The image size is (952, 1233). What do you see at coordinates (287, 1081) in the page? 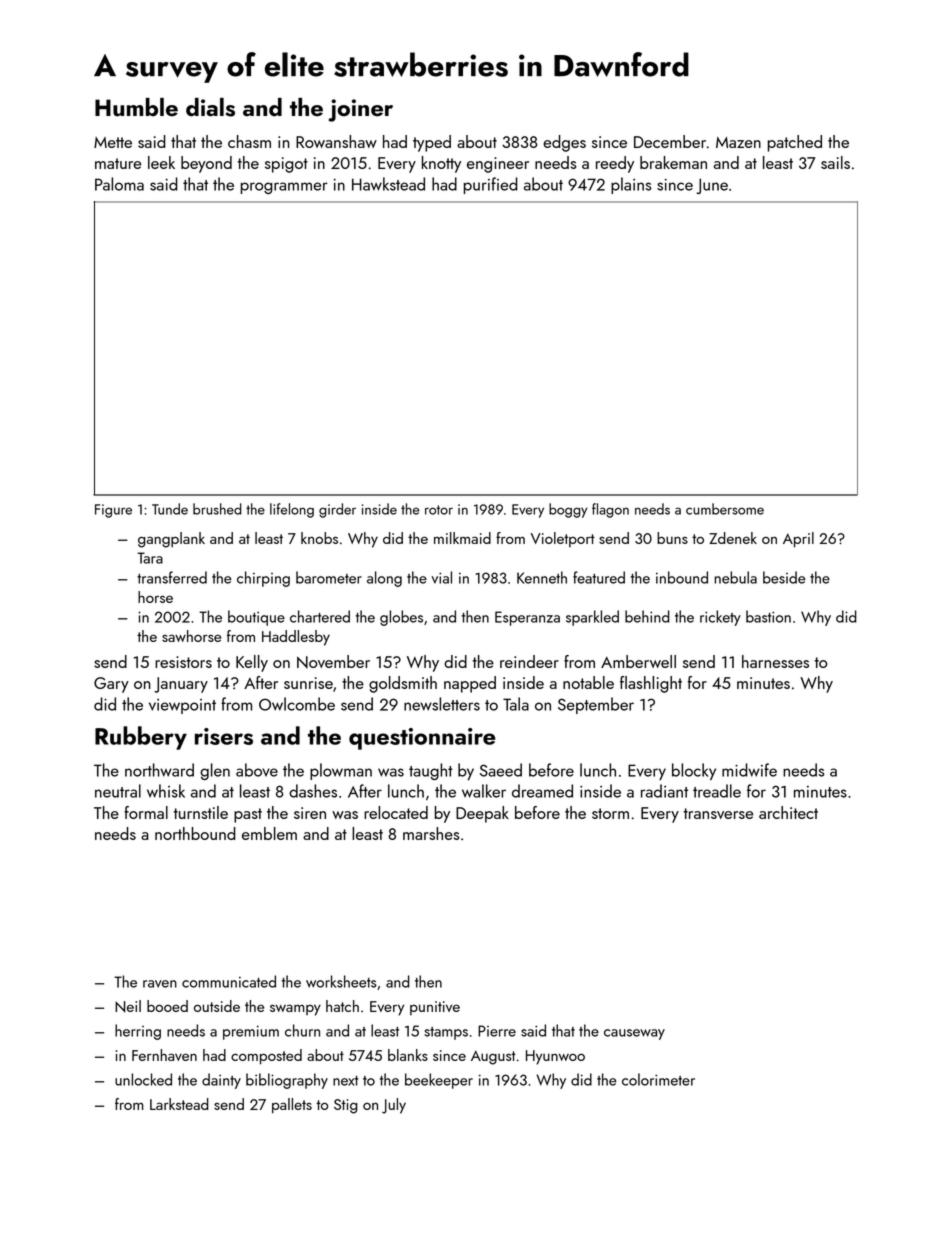
I see `bibliography` at bounding box center [287, 1081].
